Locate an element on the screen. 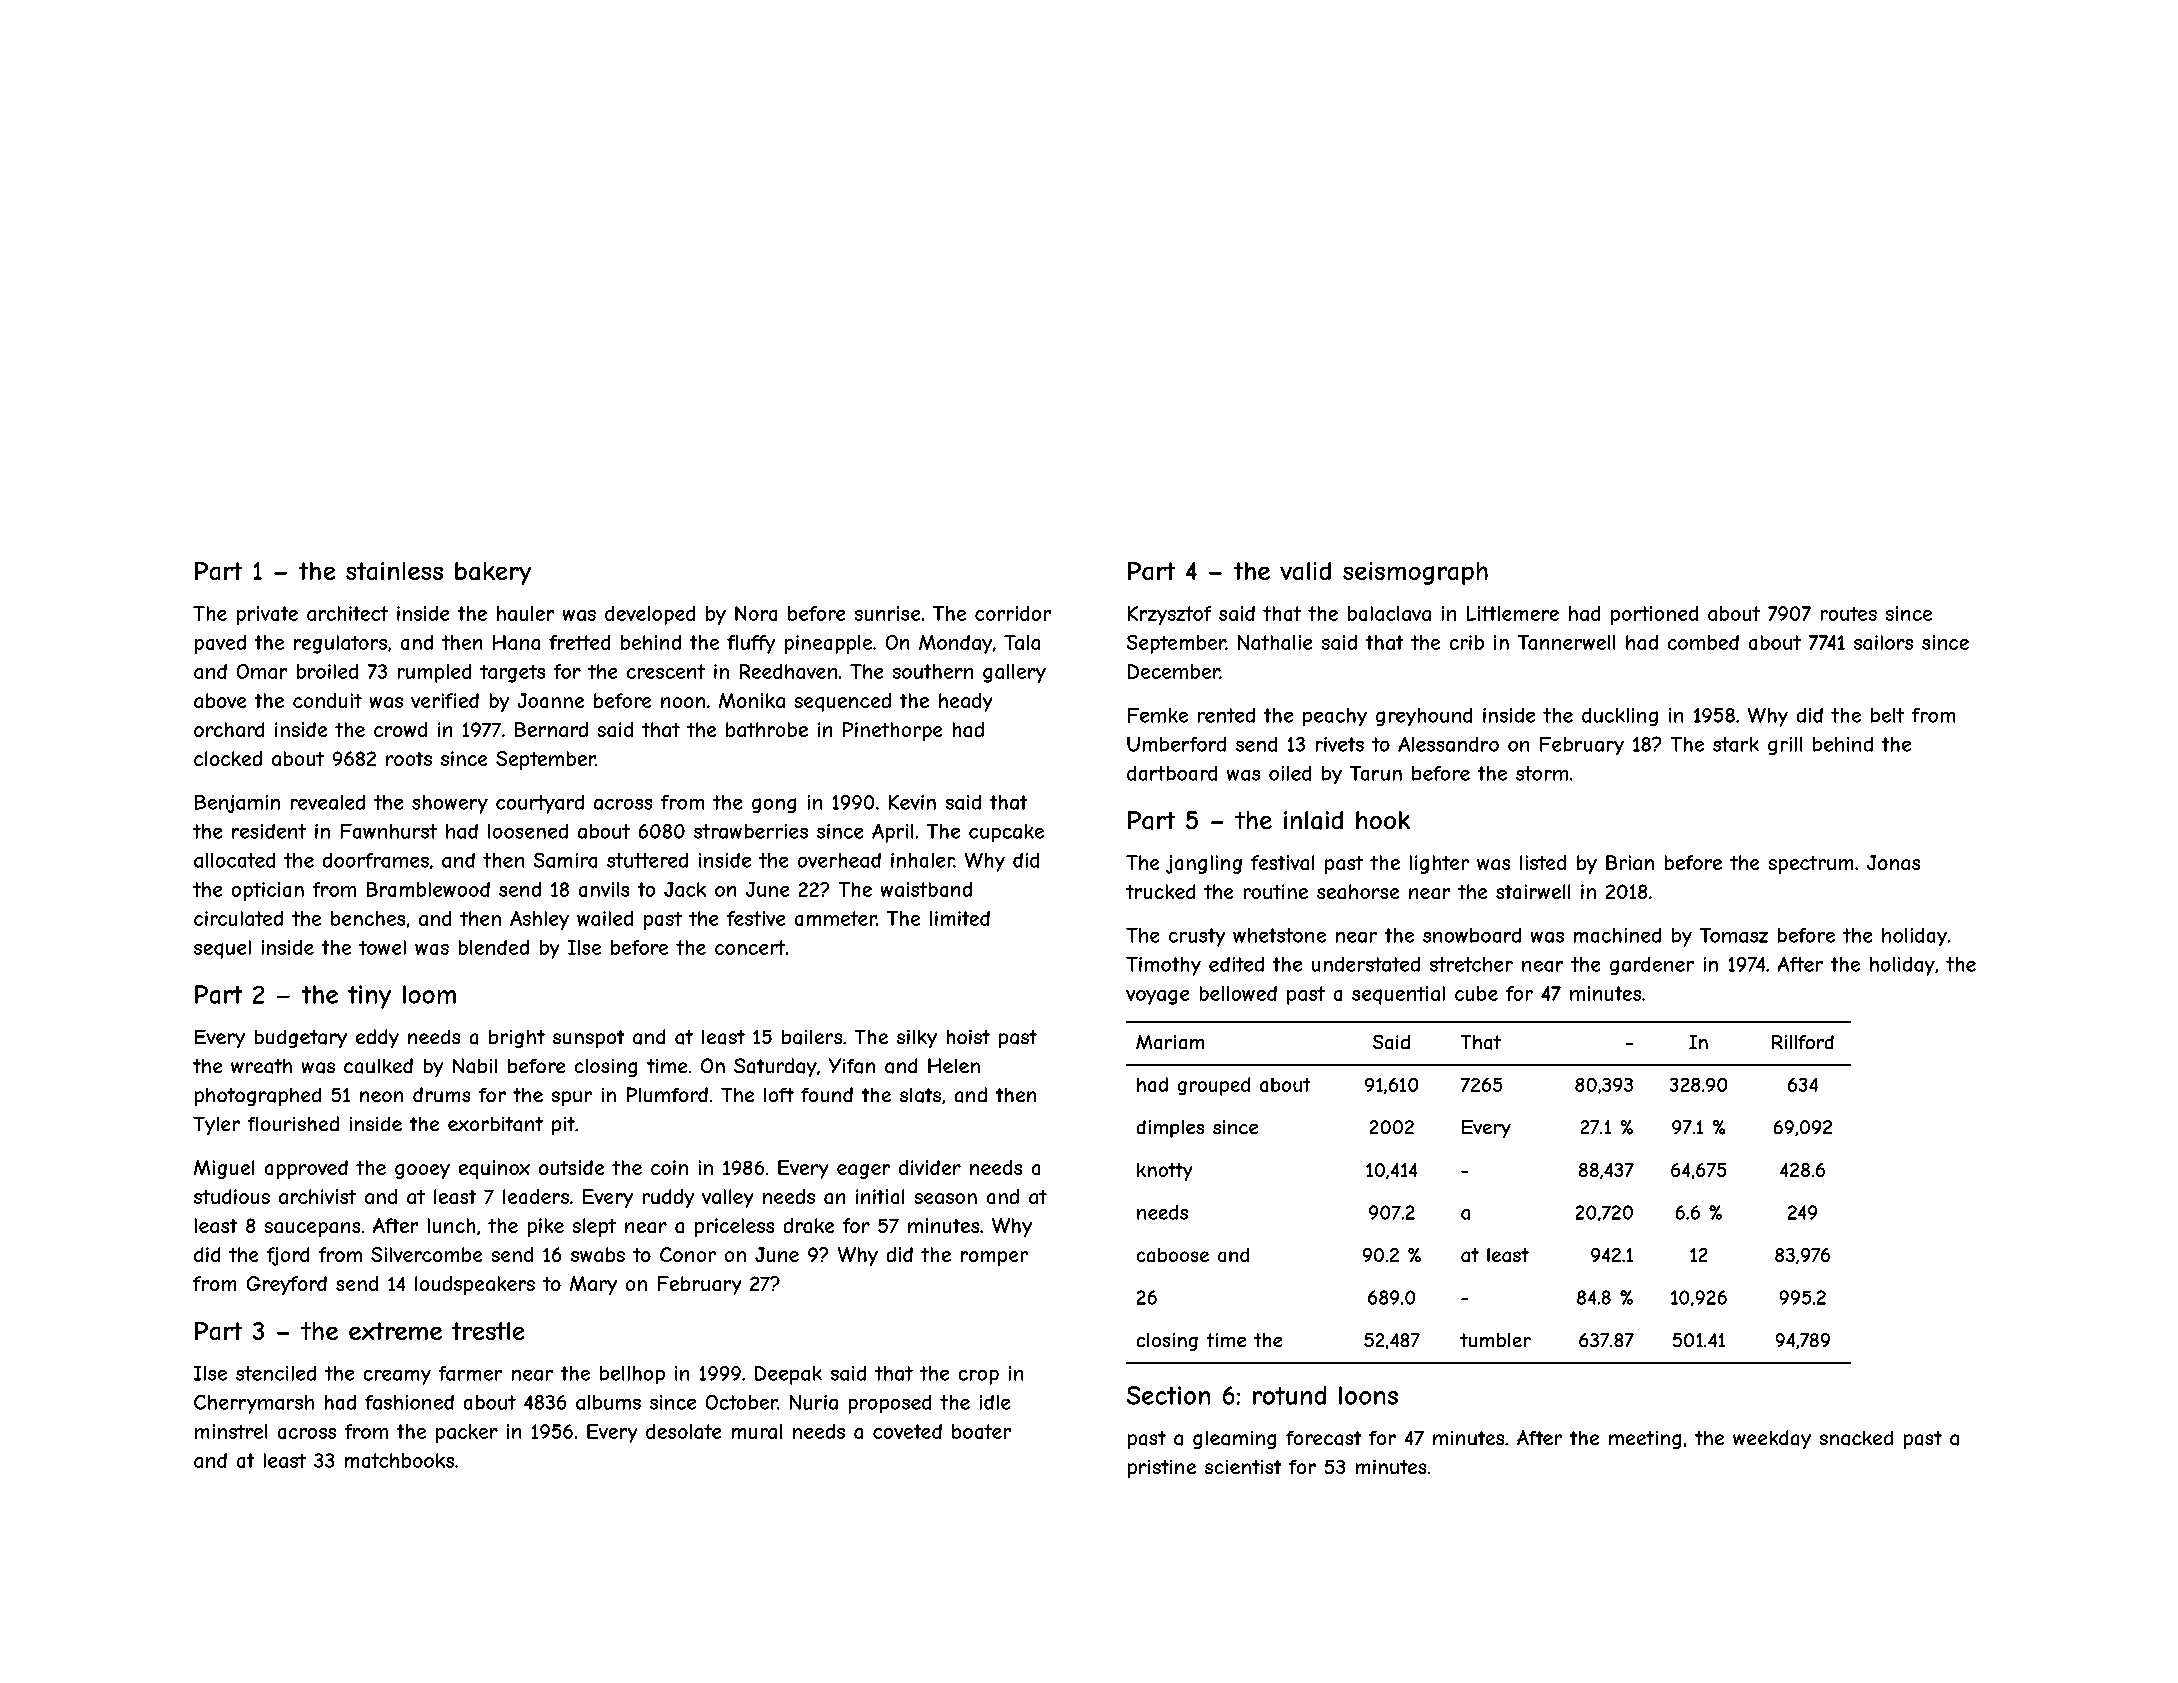  sailors is located at coordinates (1883, 642).
